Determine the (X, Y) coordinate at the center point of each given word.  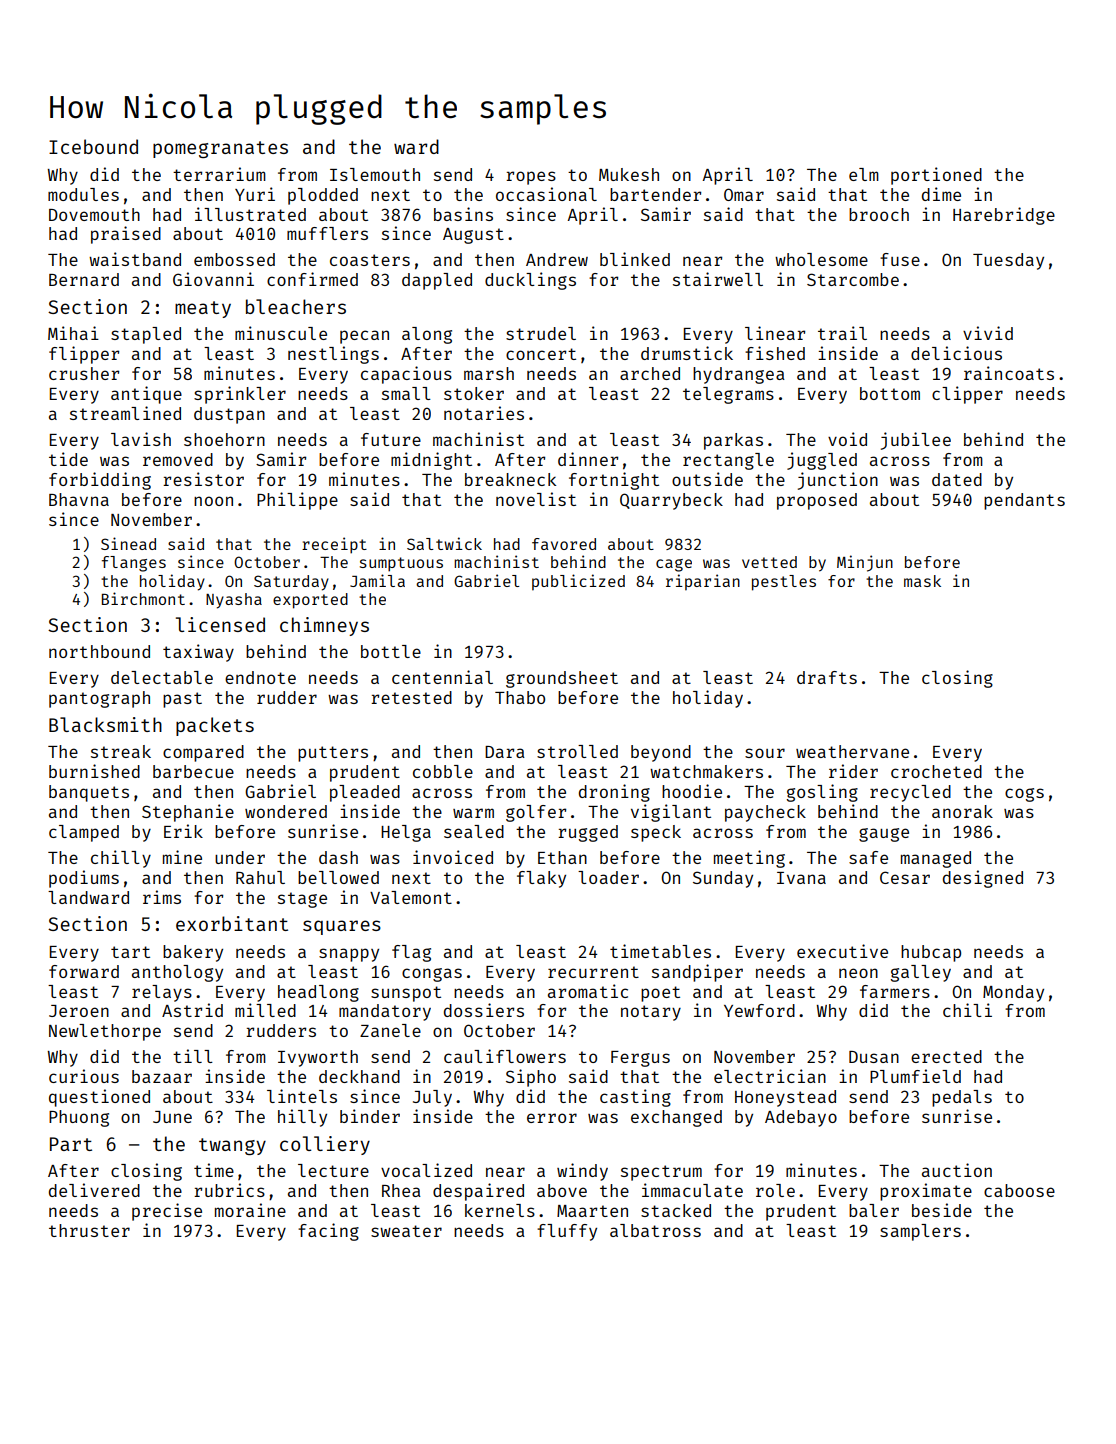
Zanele (390, 1030)
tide (68, 459)
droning (614, 793)
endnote (260, 677)
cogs (1024, 795)
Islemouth (375, 174)
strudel (541, 333)
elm (864, 174)
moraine (250, 1210)
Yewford (759, 1010)
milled (265, 1010)
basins (463, 214)
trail (842, 333)
